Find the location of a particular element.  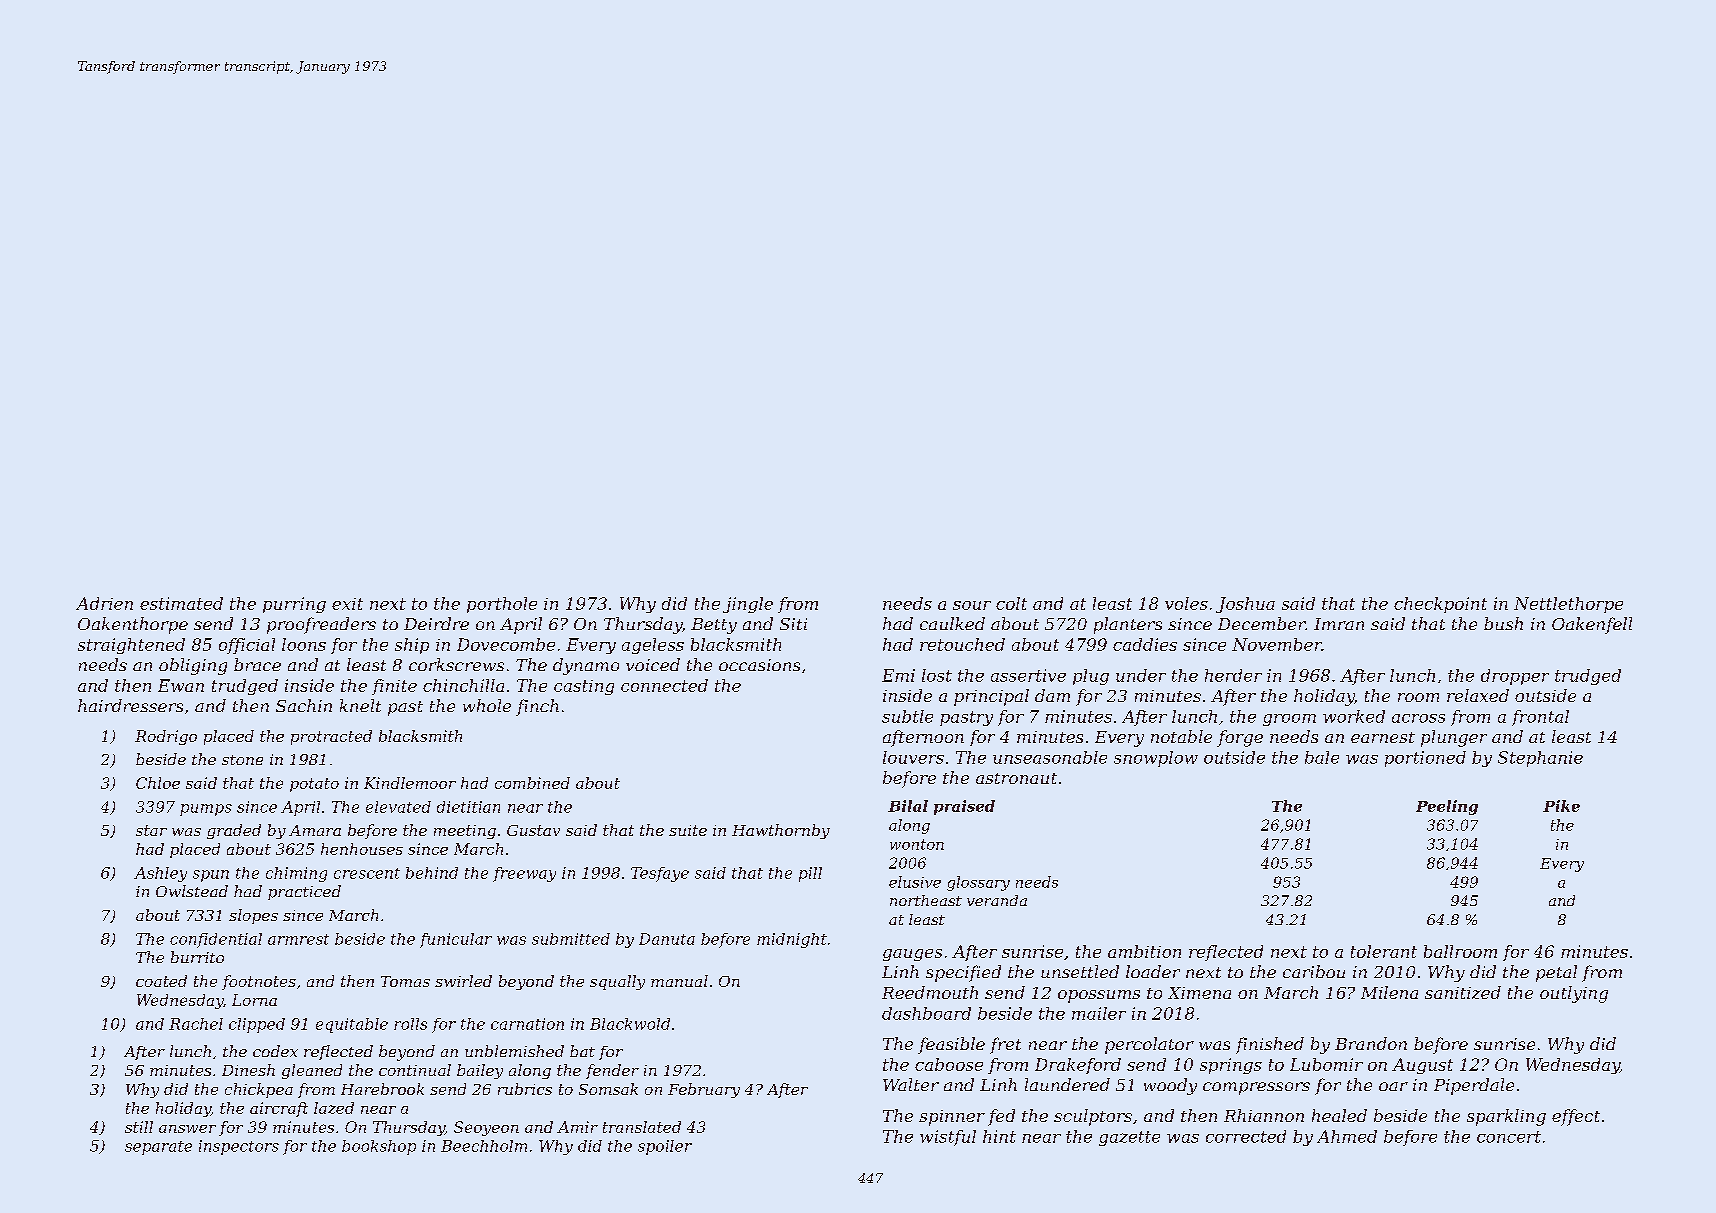

henhouses is located at coordinates (362, 849).
